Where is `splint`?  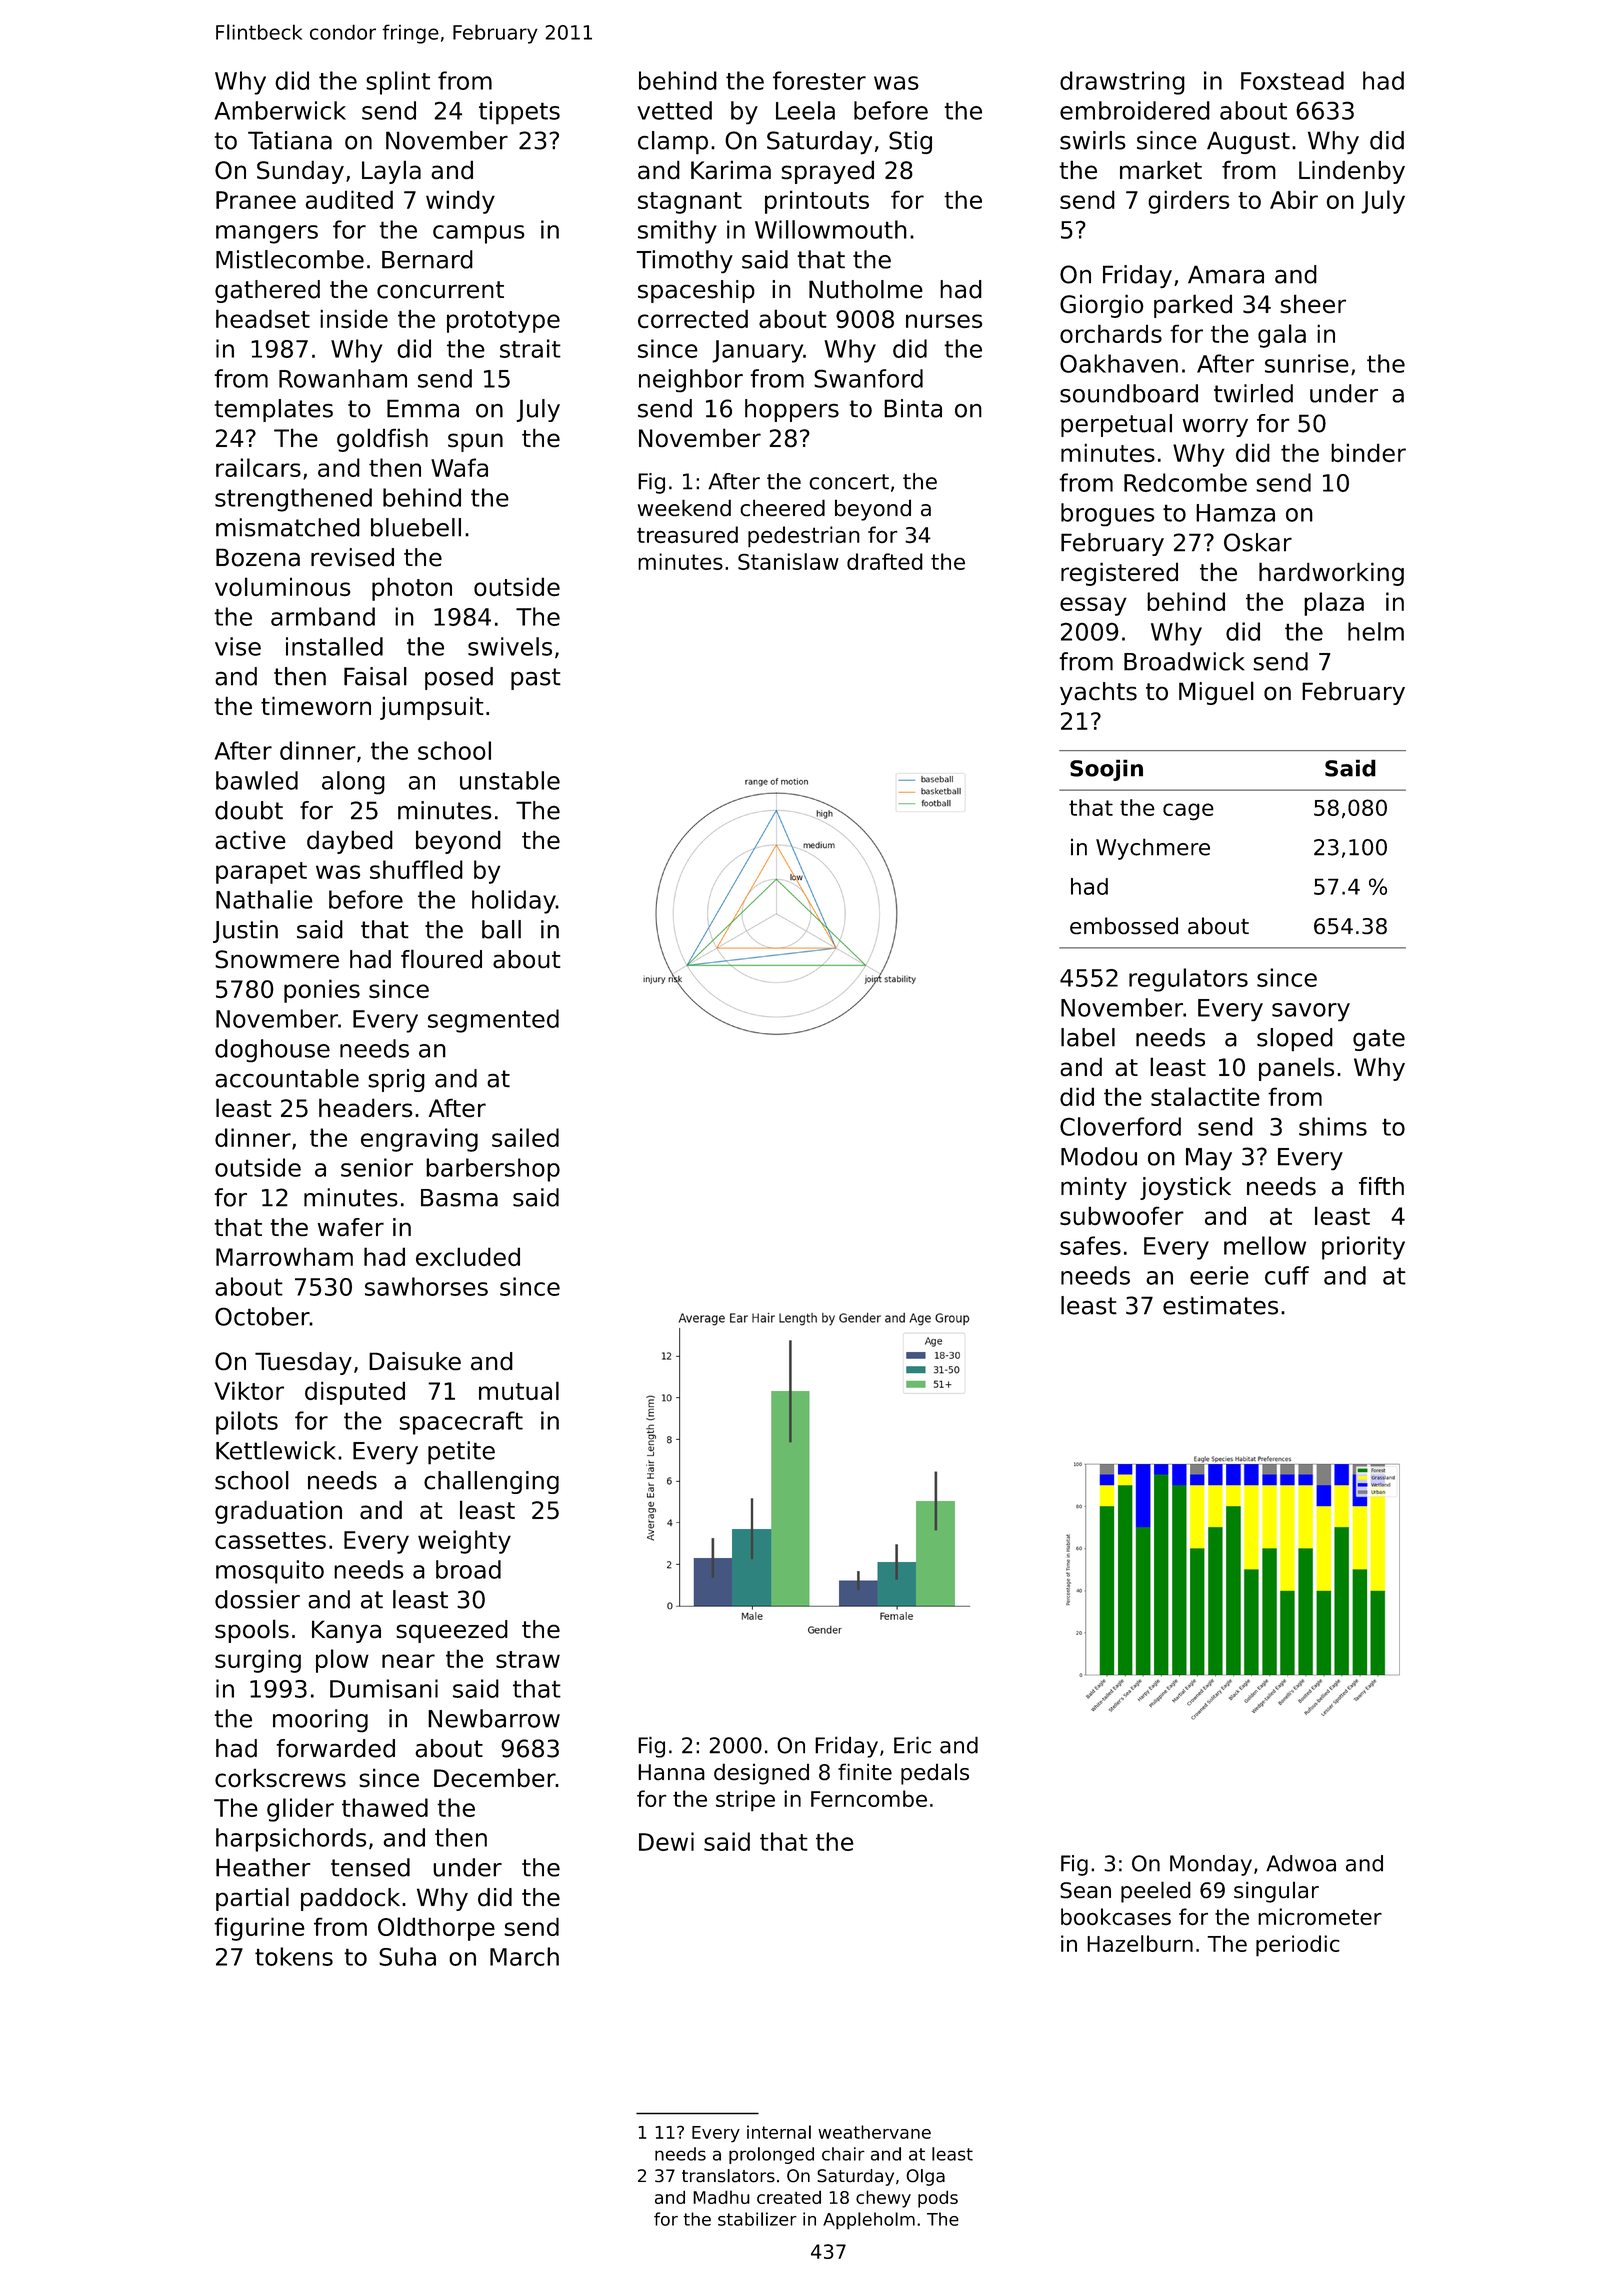
splint is located at coordinates (398, 83).
